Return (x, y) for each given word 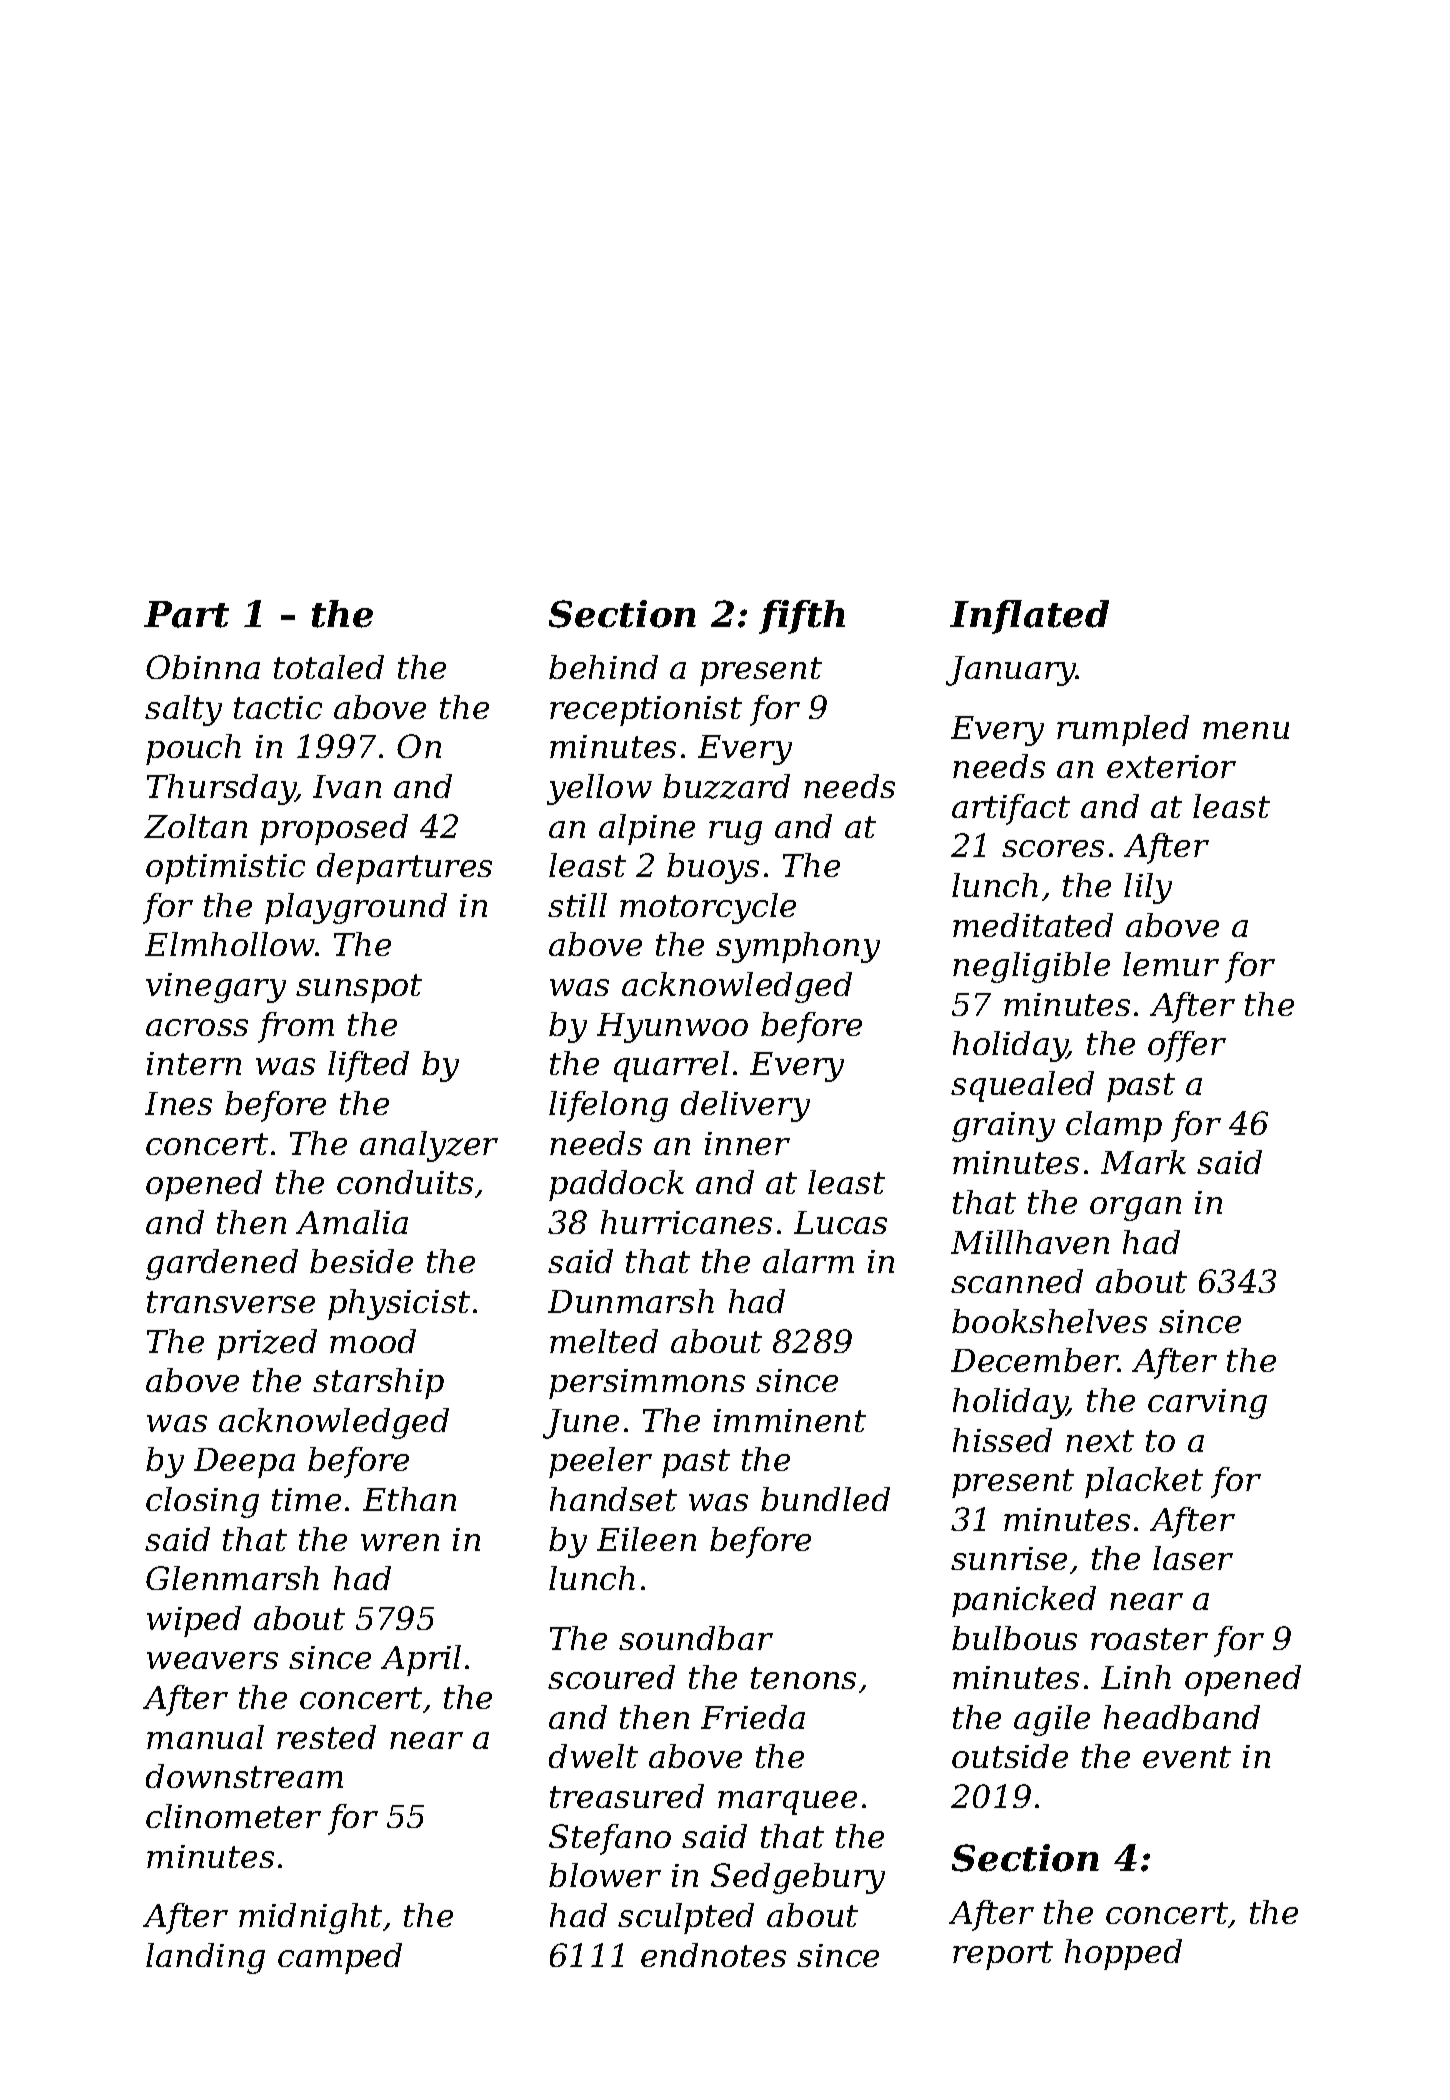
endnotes (713, 1955)
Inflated (1029, 617)
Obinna (203, 667)
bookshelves (1049, 1321)
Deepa (244, 1463)
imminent (790, 1420)
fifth (802, 617)
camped (340, 1958)
